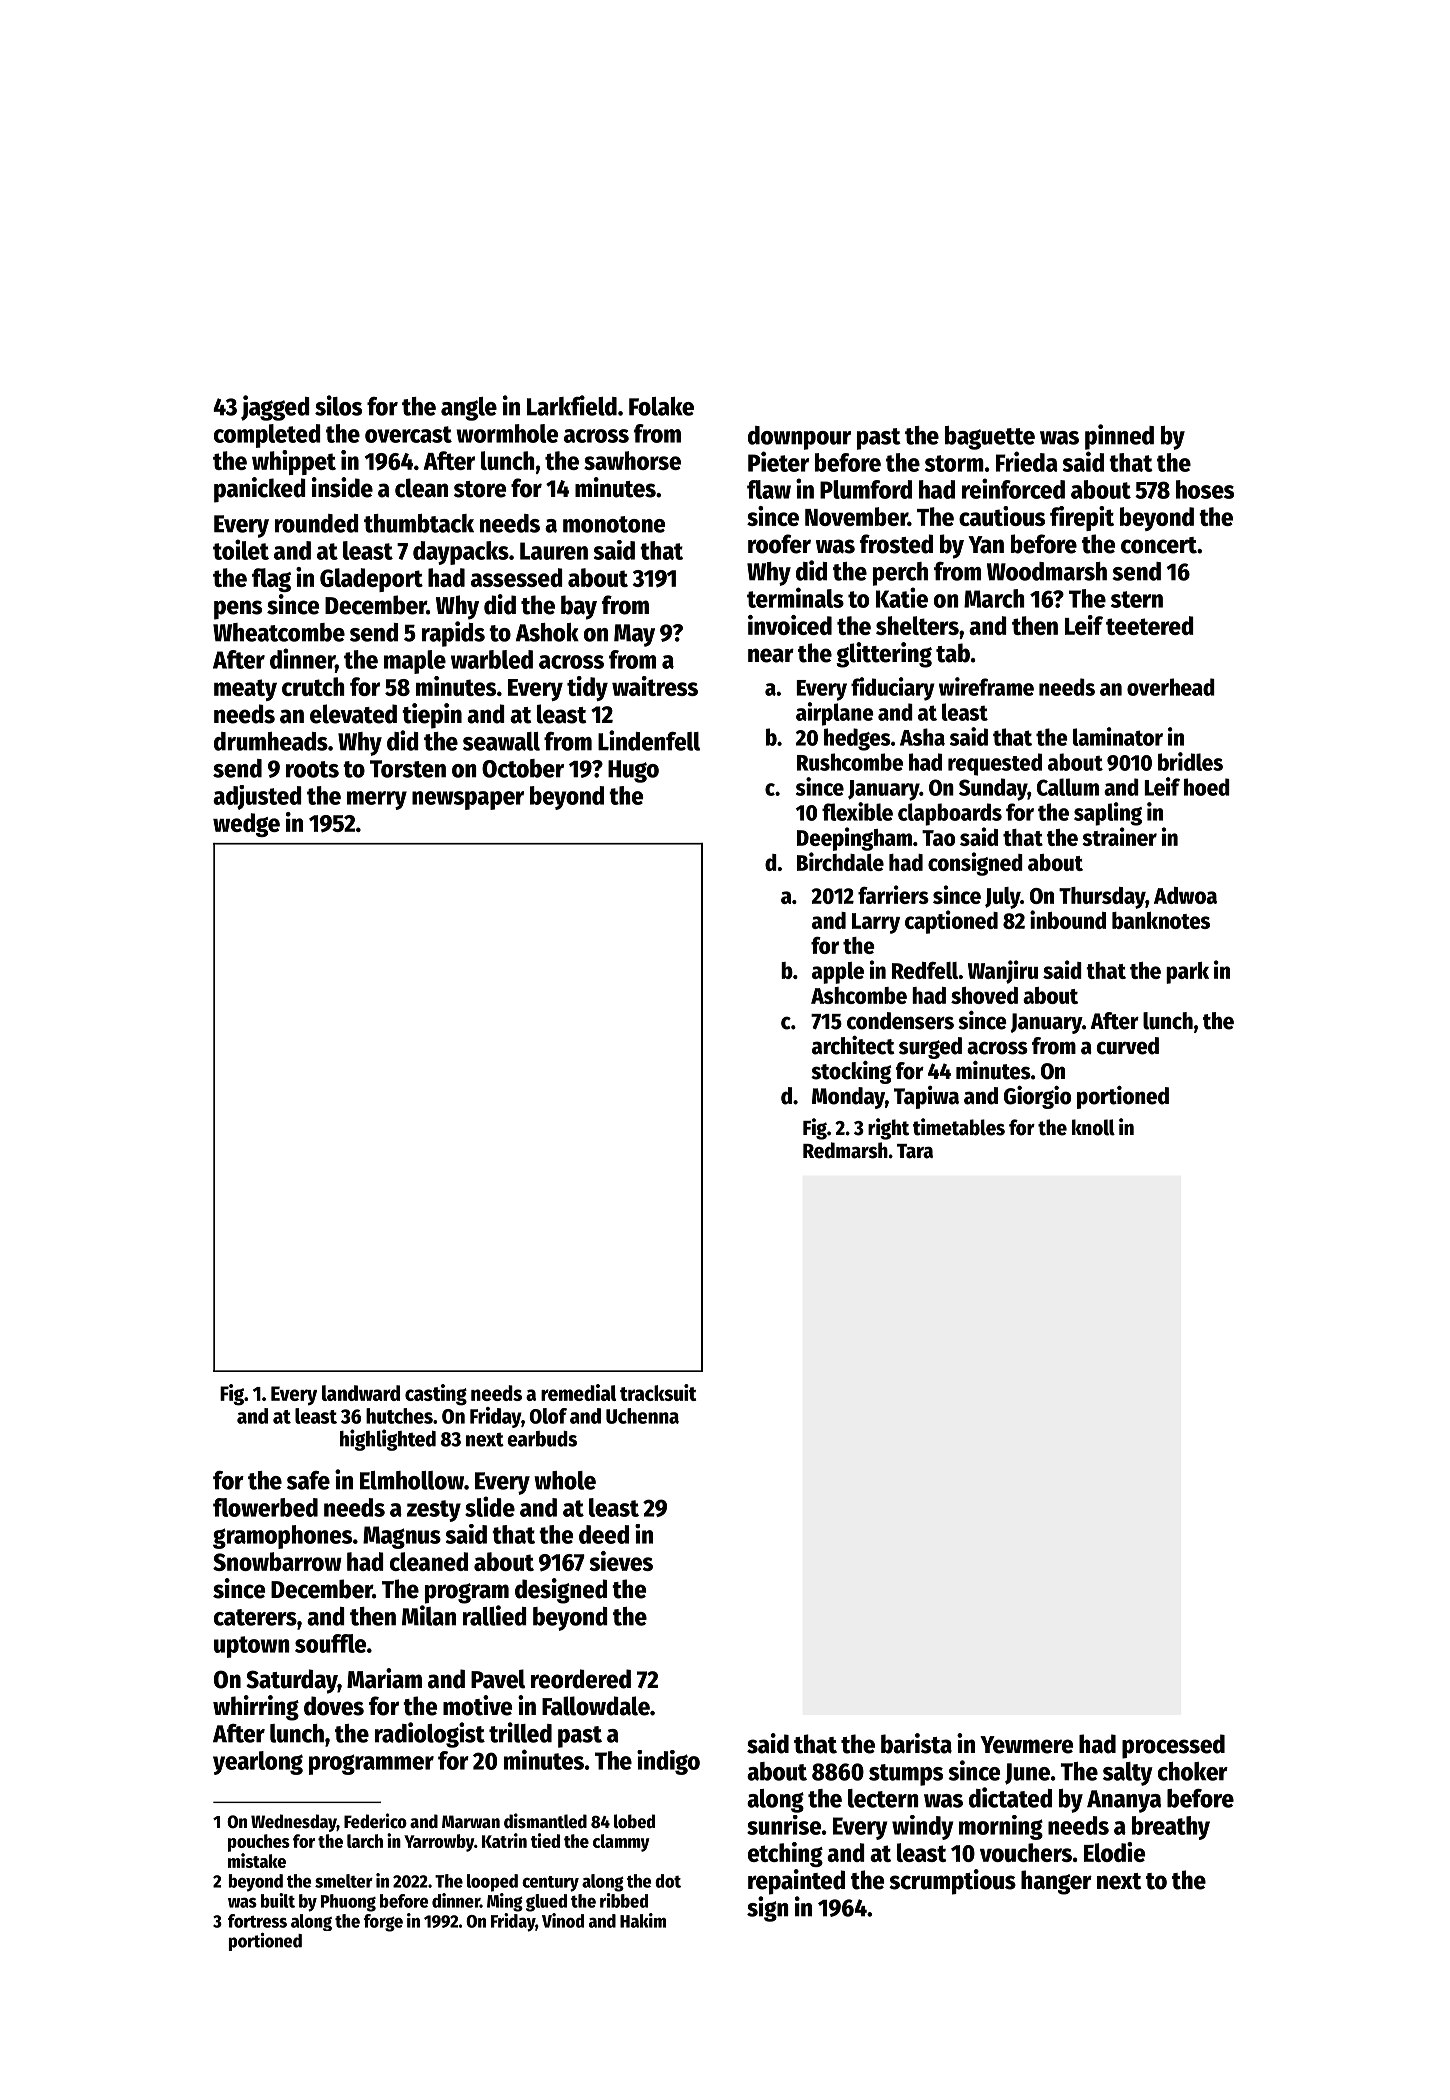  I want to click on curved, so click(1128, 1046).
